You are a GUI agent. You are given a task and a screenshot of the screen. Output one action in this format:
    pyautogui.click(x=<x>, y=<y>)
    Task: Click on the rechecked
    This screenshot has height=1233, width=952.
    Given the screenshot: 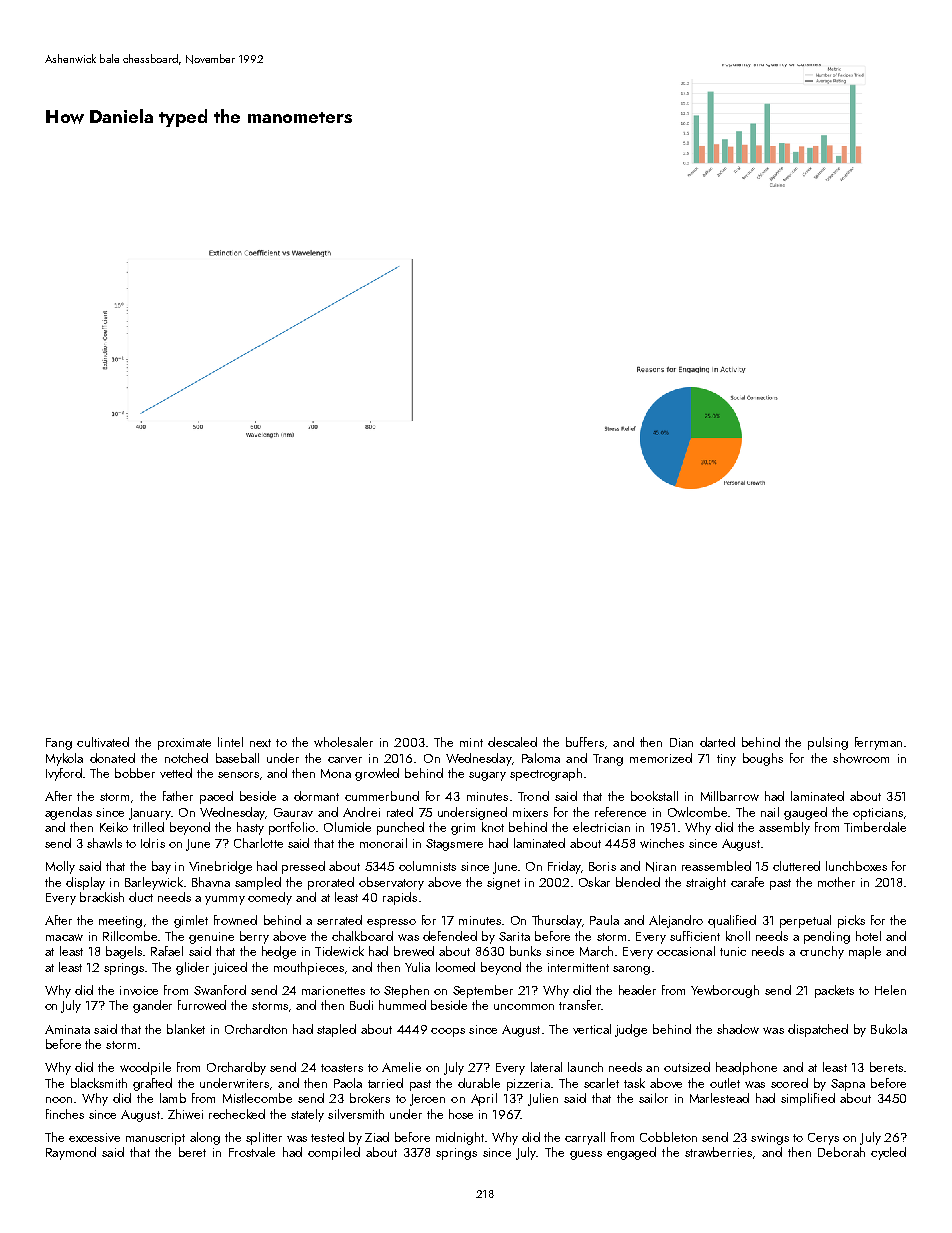 What is the action you would take?
    pyautogui.click(x=237, y=1114)
